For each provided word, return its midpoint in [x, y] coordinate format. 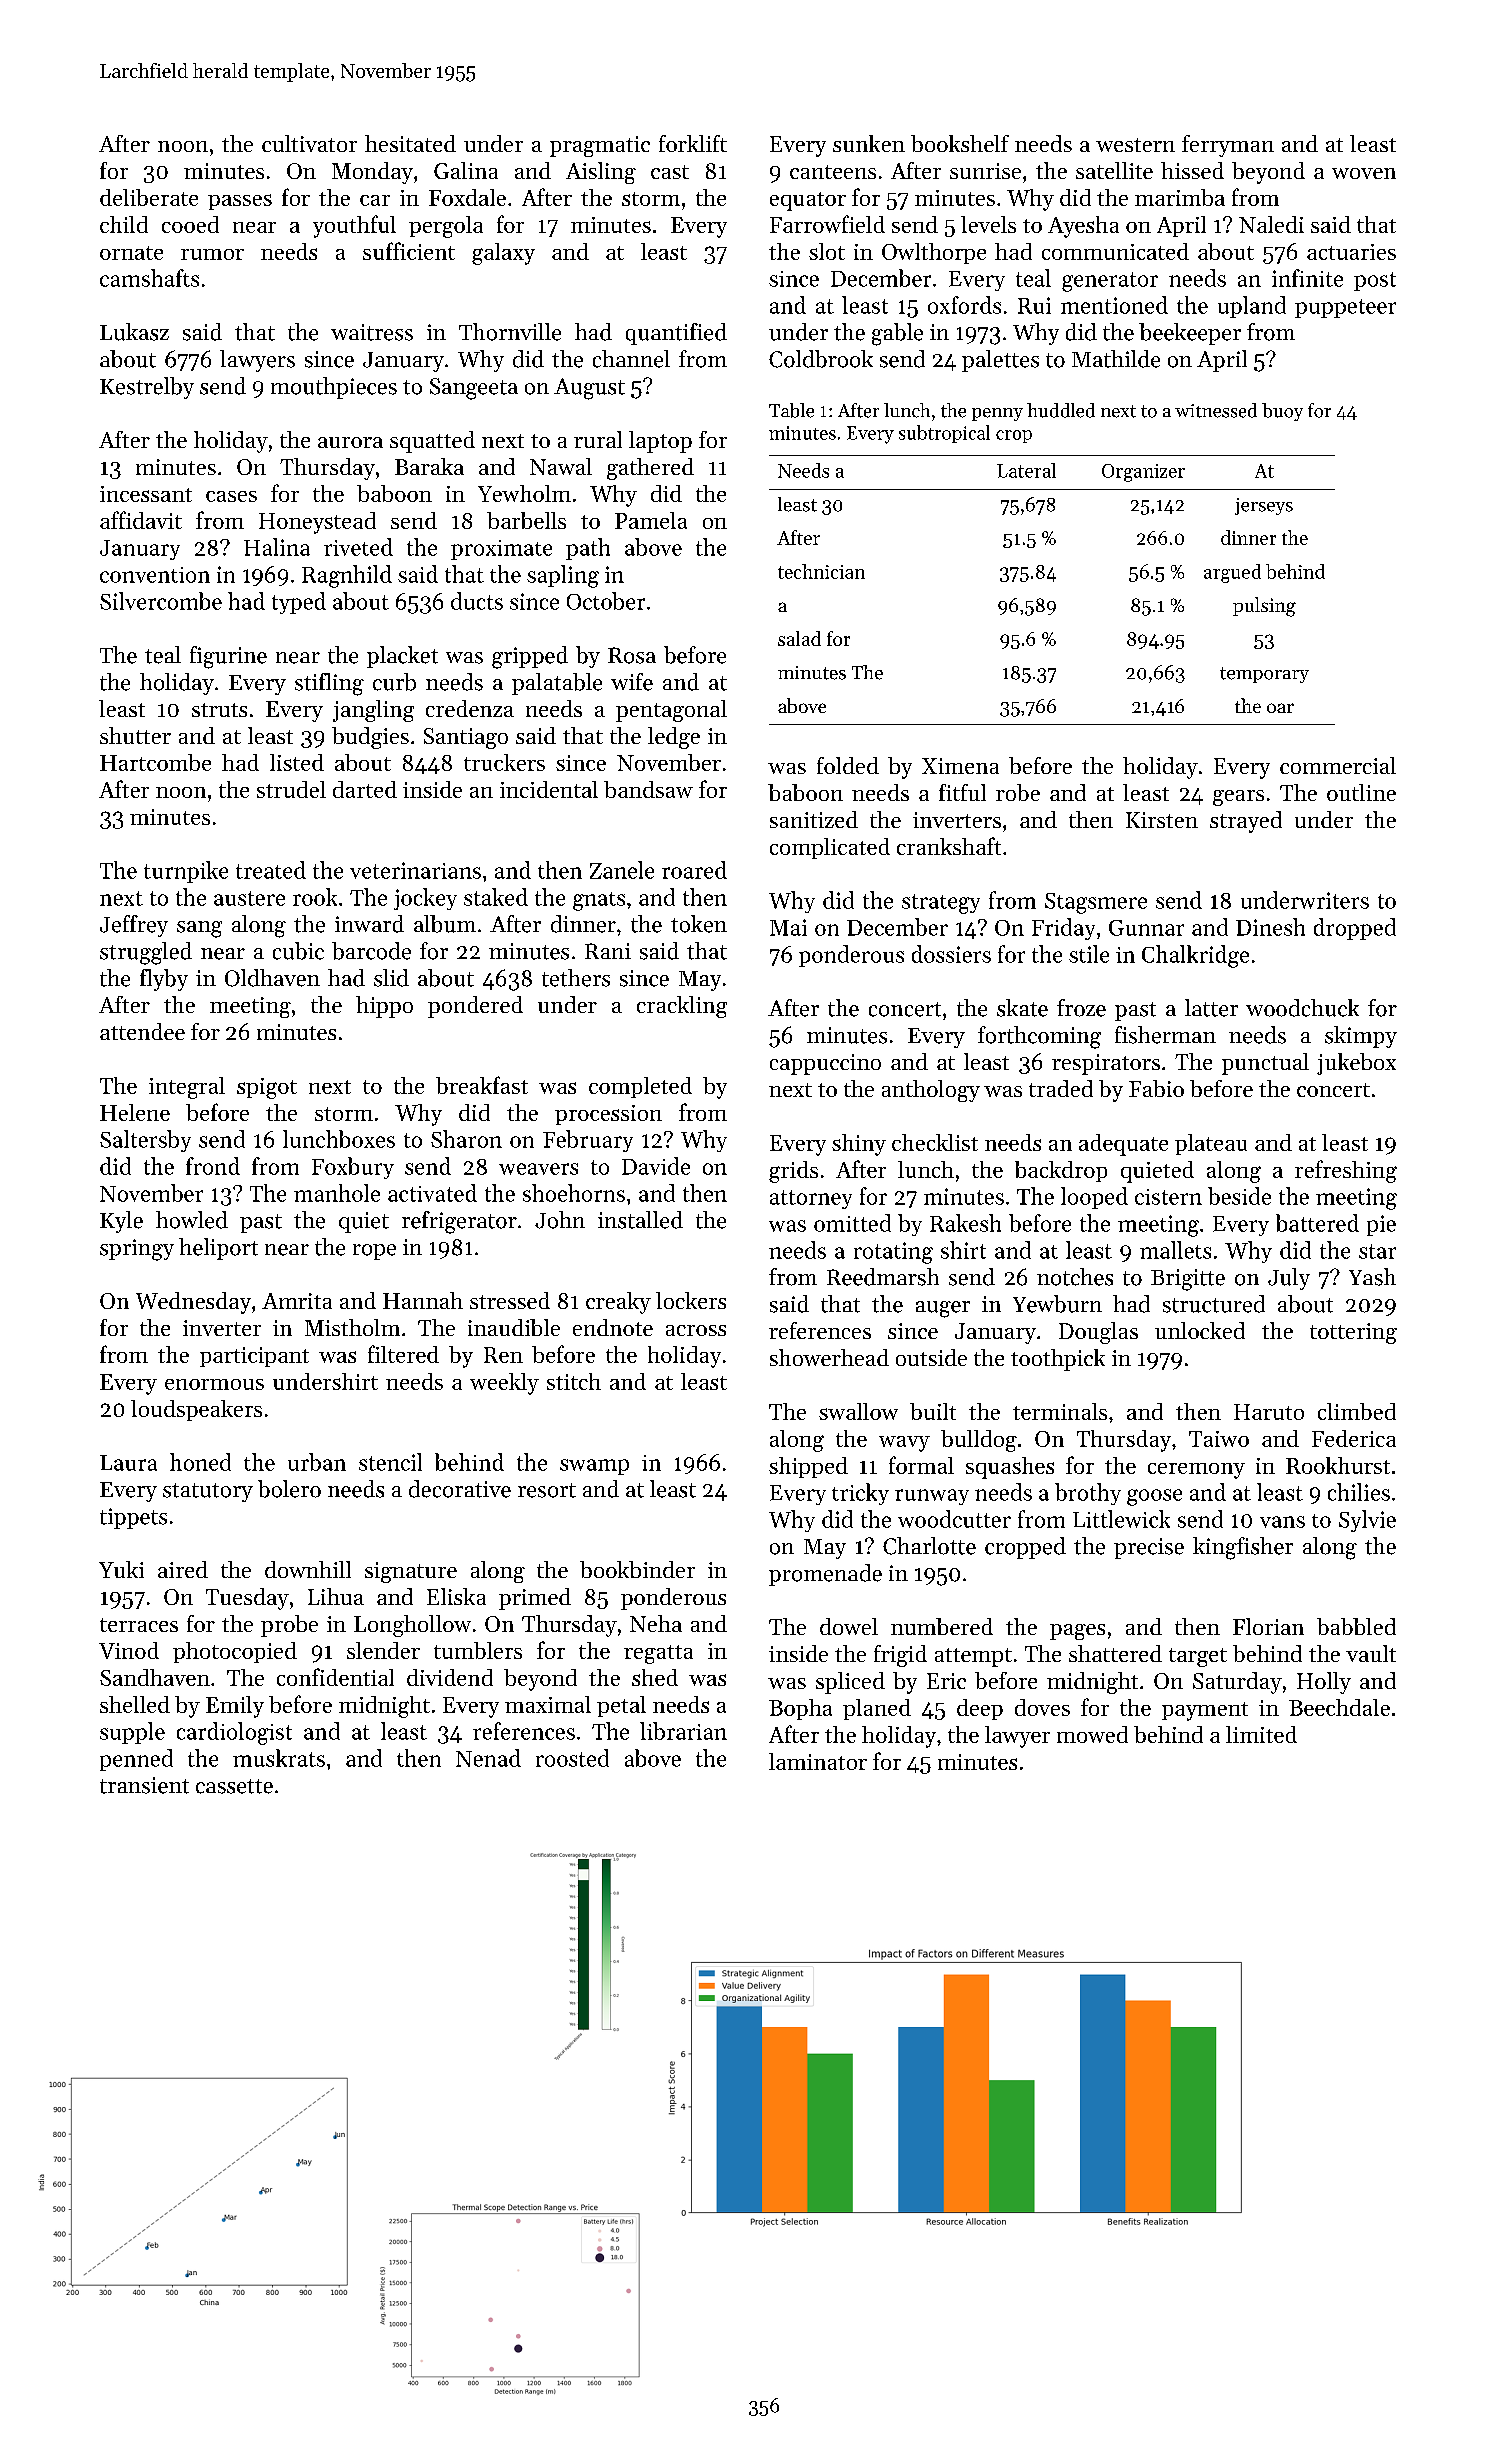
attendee [142, 1031]
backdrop [1061, 1171]
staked [496, 897]
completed [640, 1087]
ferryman [1228, 146]
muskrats [279, 1758]
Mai [788, 927]
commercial [1338, 765]
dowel [849, 1626]
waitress [372, 332]
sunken [869, 143]
